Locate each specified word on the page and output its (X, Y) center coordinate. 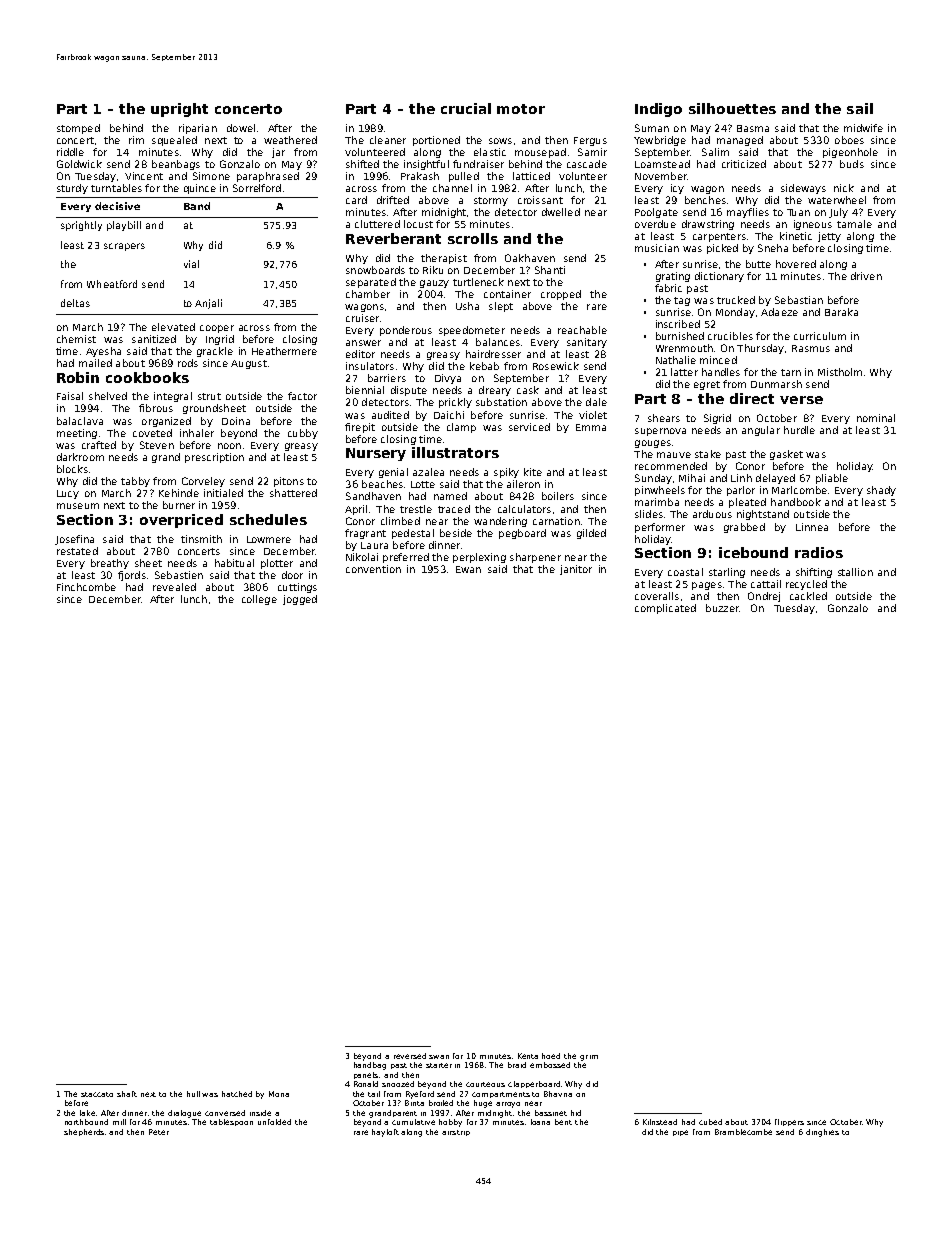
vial (191, 264)
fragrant (365, 534)
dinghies (822, 1133)
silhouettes (732, 108)
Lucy (68, 494)
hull (193, 1094)
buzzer (722, 608)
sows (500, 141)
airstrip (456, 1133)
